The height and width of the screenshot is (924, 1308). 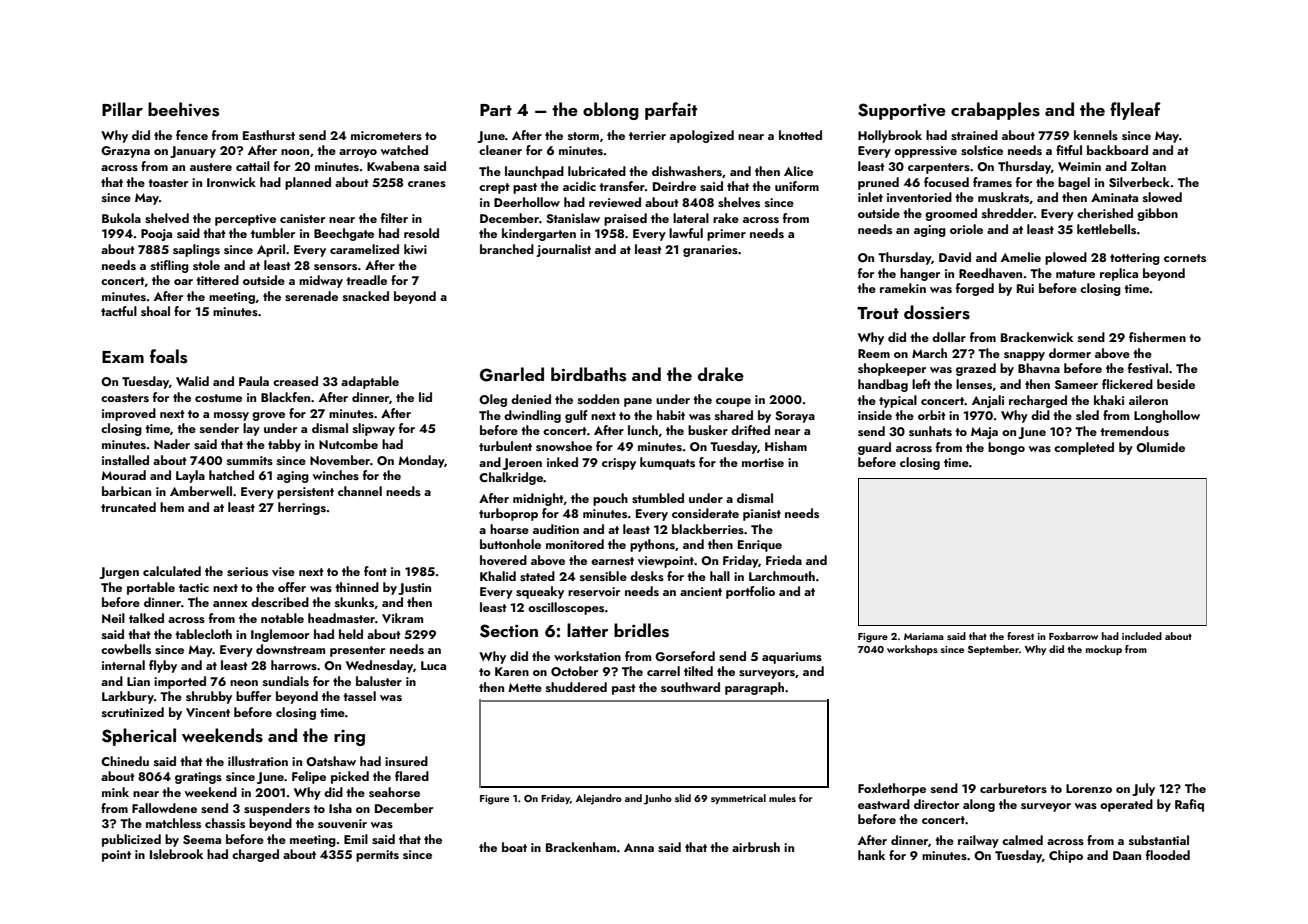 What do you see at coordinates (167, 218) in the screenshot?
I see `shelved` at bounding box center [167, 218].
